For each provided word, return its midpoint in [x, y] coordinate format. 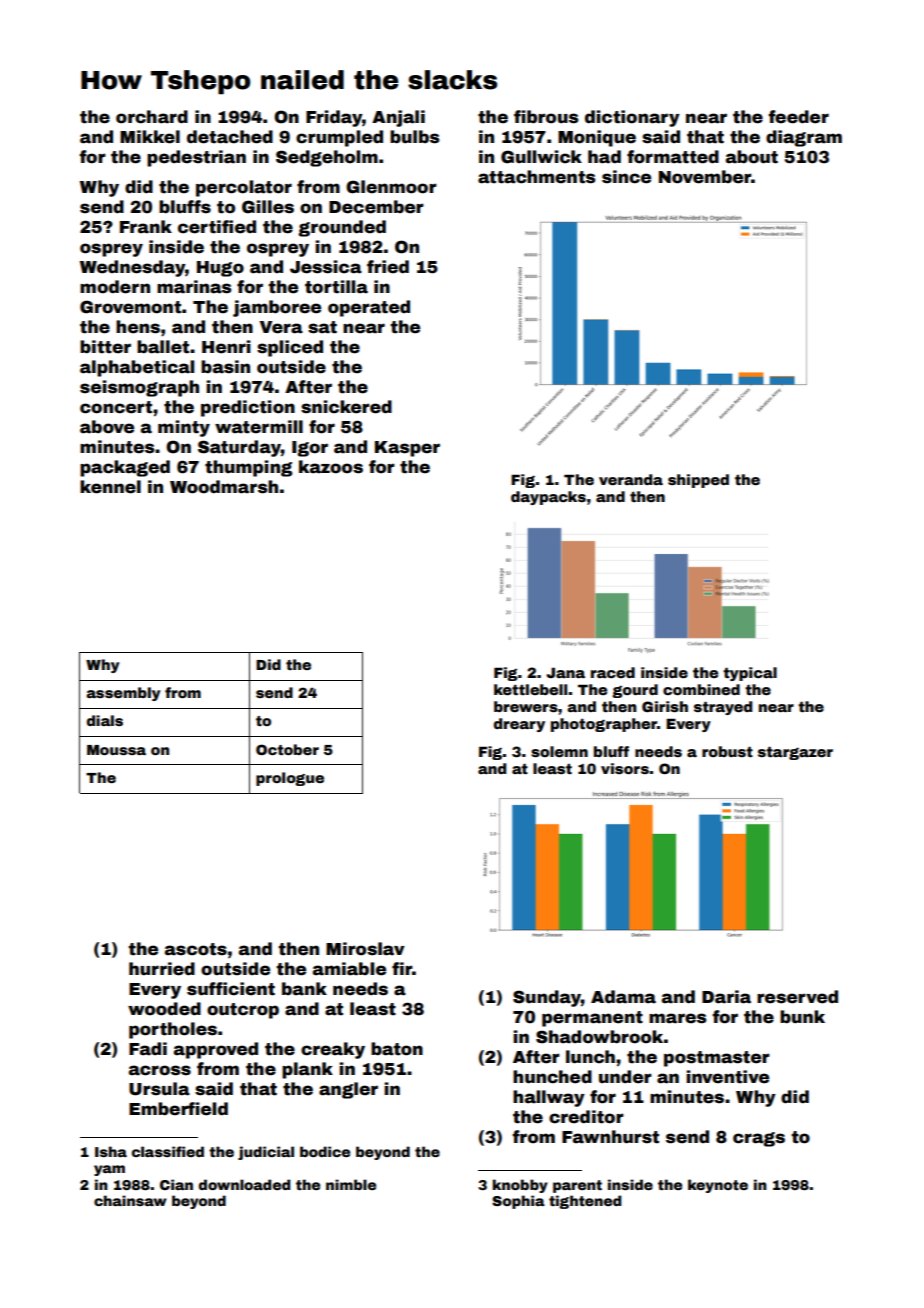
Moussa [116, 750]
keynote [718, 1186]
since [626, 177]
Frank [146, 227]
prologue [290, 779]
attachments [536, 177]
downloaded [244, 1184]
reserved [797, 997]
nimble [351, 1184]
